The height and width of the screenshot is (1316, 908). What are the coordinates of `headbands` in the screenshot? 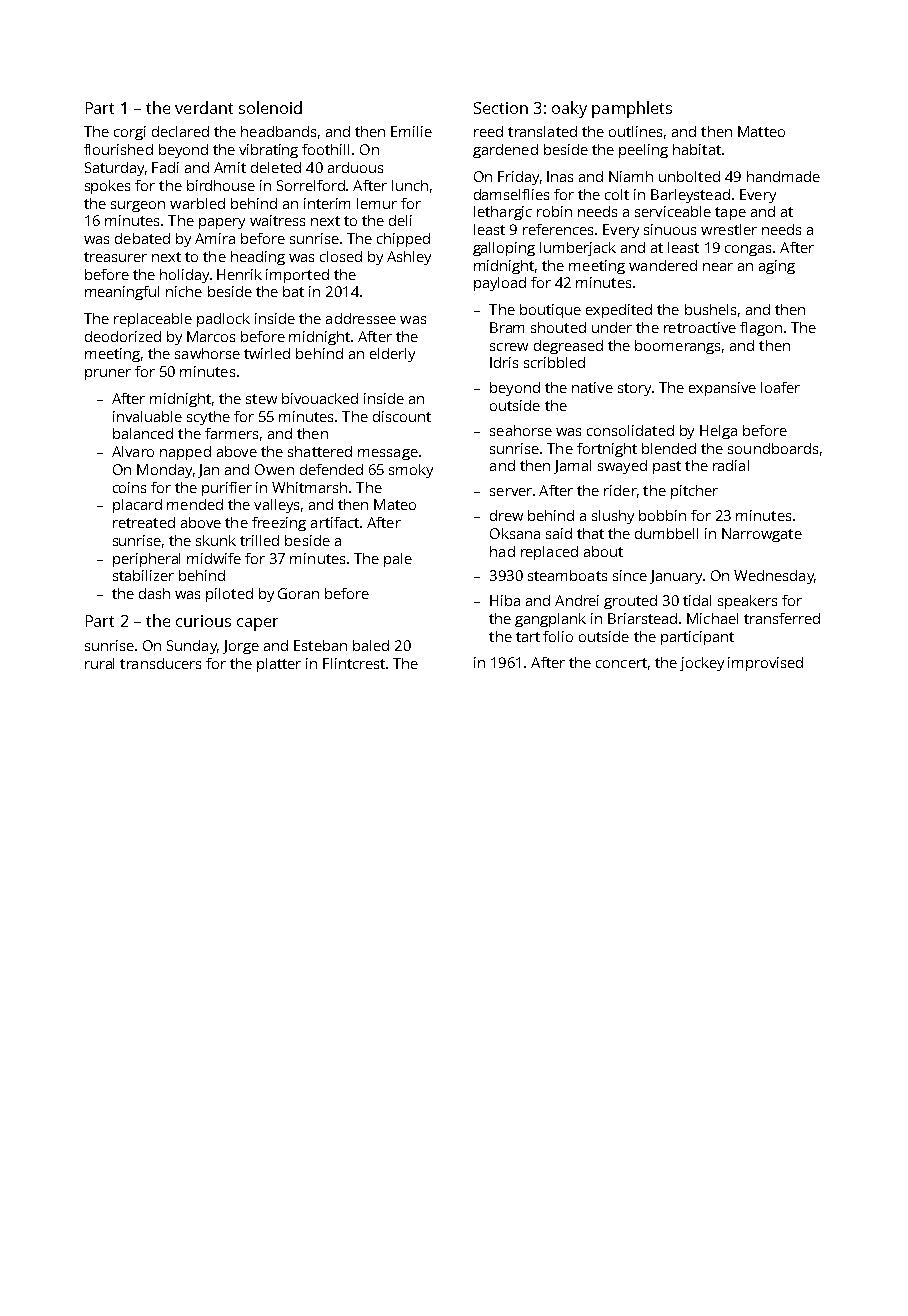 It's located at (278, 131).
